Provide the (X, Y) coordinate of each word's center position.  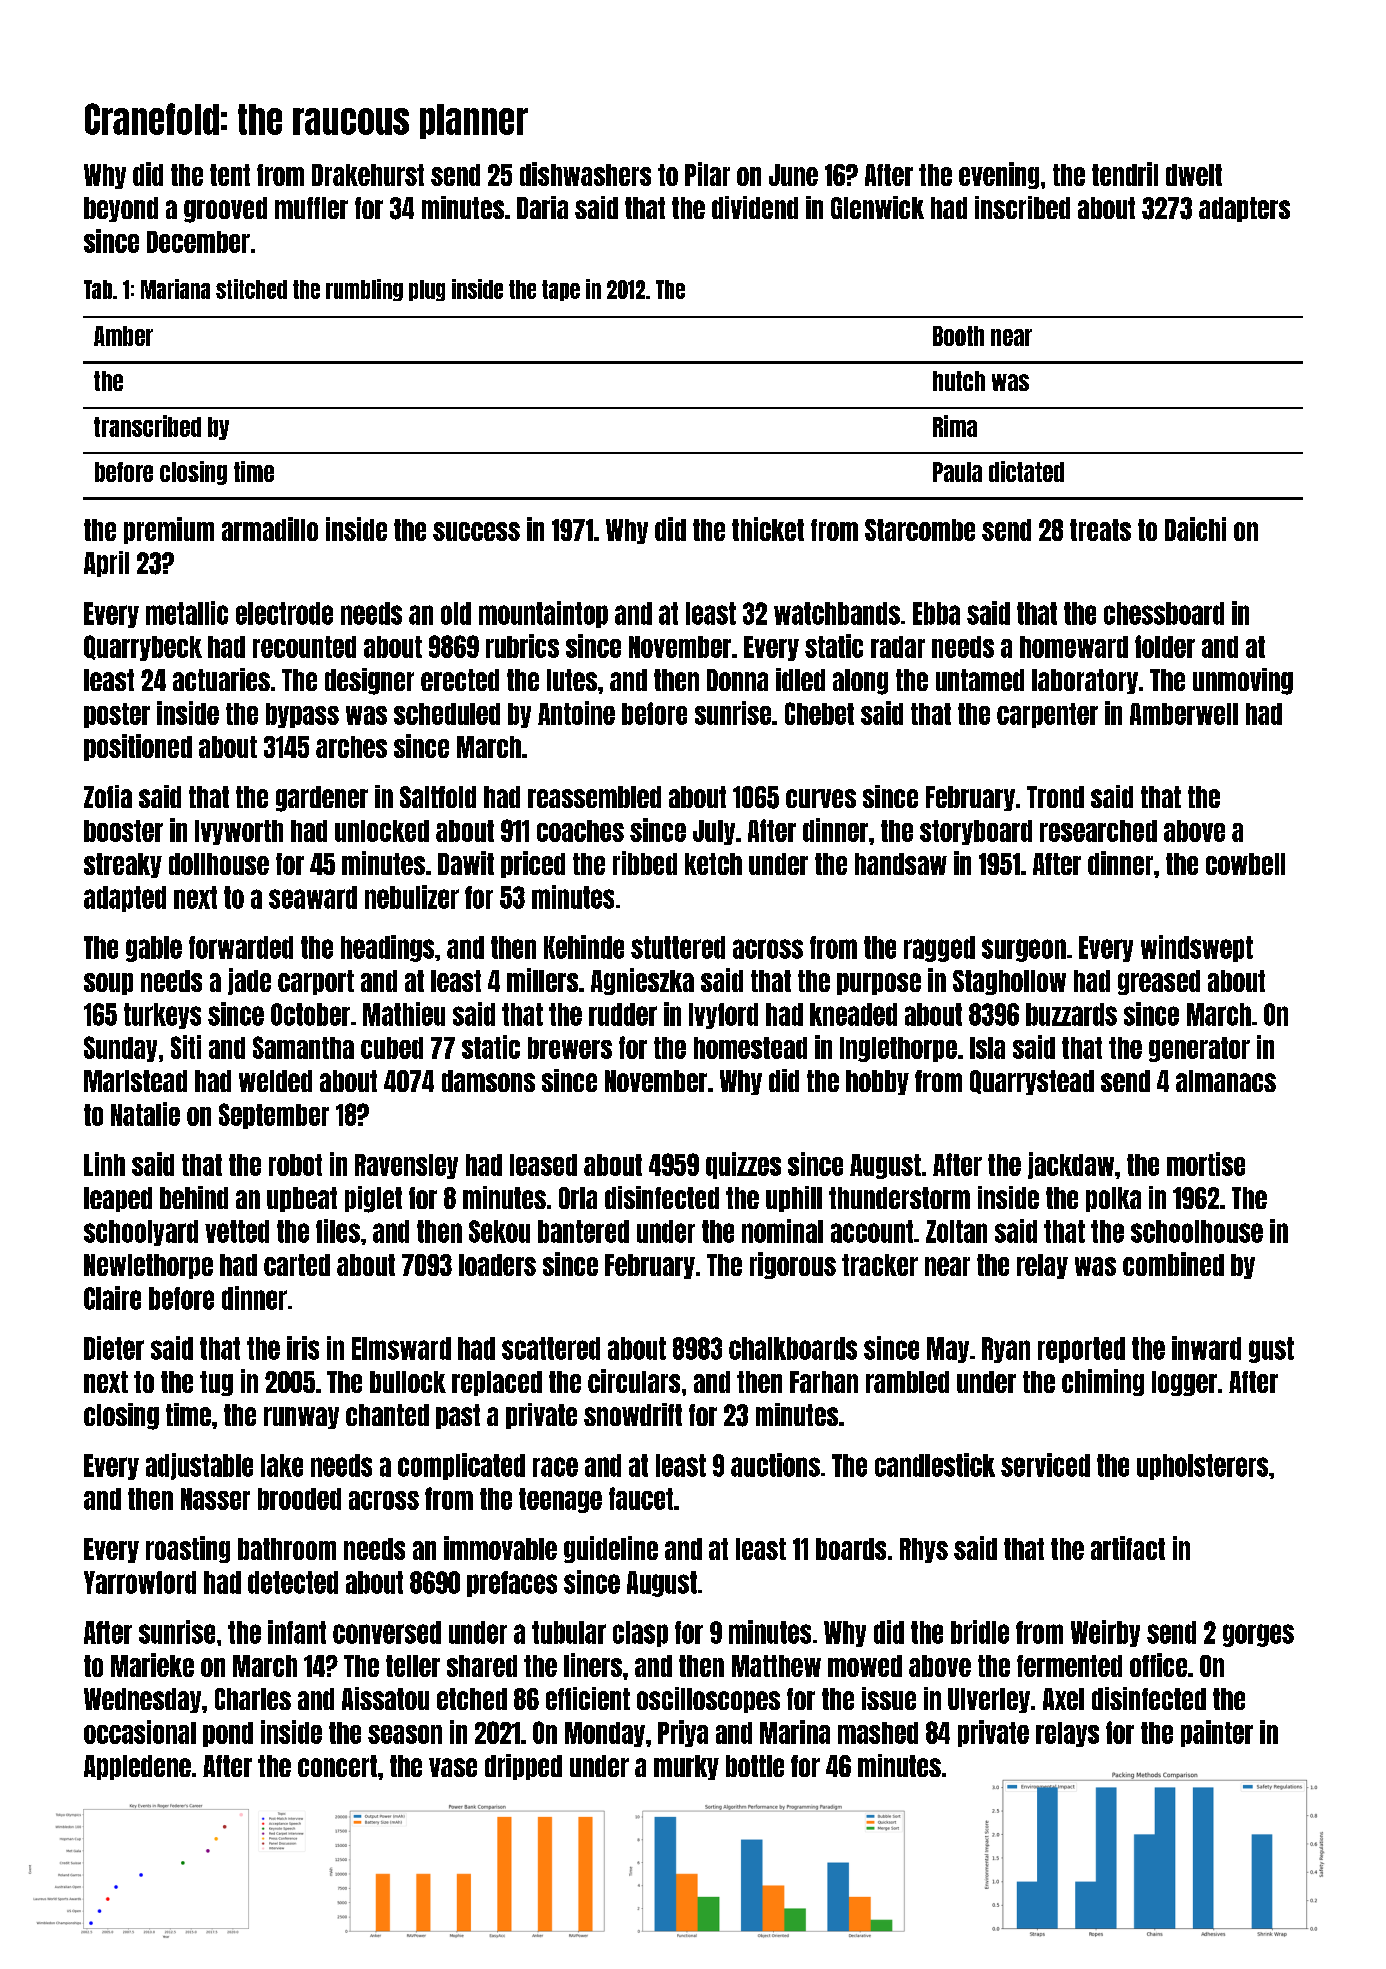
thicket (768, 529)
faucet (641, 1498)
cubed (392, 1048)
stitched (251, 289)
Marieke (152, 1665)
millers (542, 980)
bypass (302, 715)
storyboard (976, 832)
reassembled (594, 797)
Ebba (936, 613)
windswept (1197, 948)
